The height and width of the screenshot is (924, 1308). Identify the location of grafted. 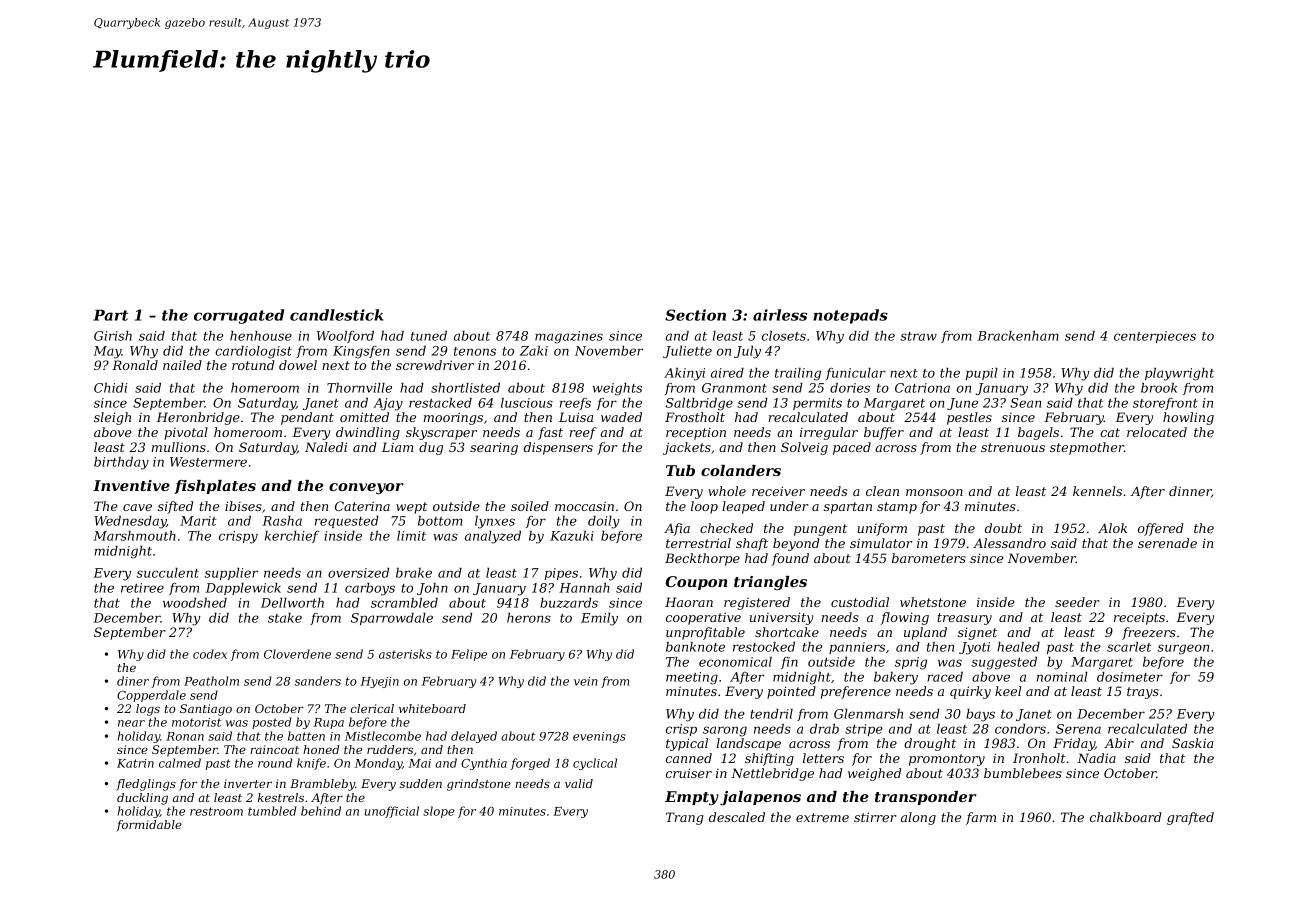
(1190, 818).
